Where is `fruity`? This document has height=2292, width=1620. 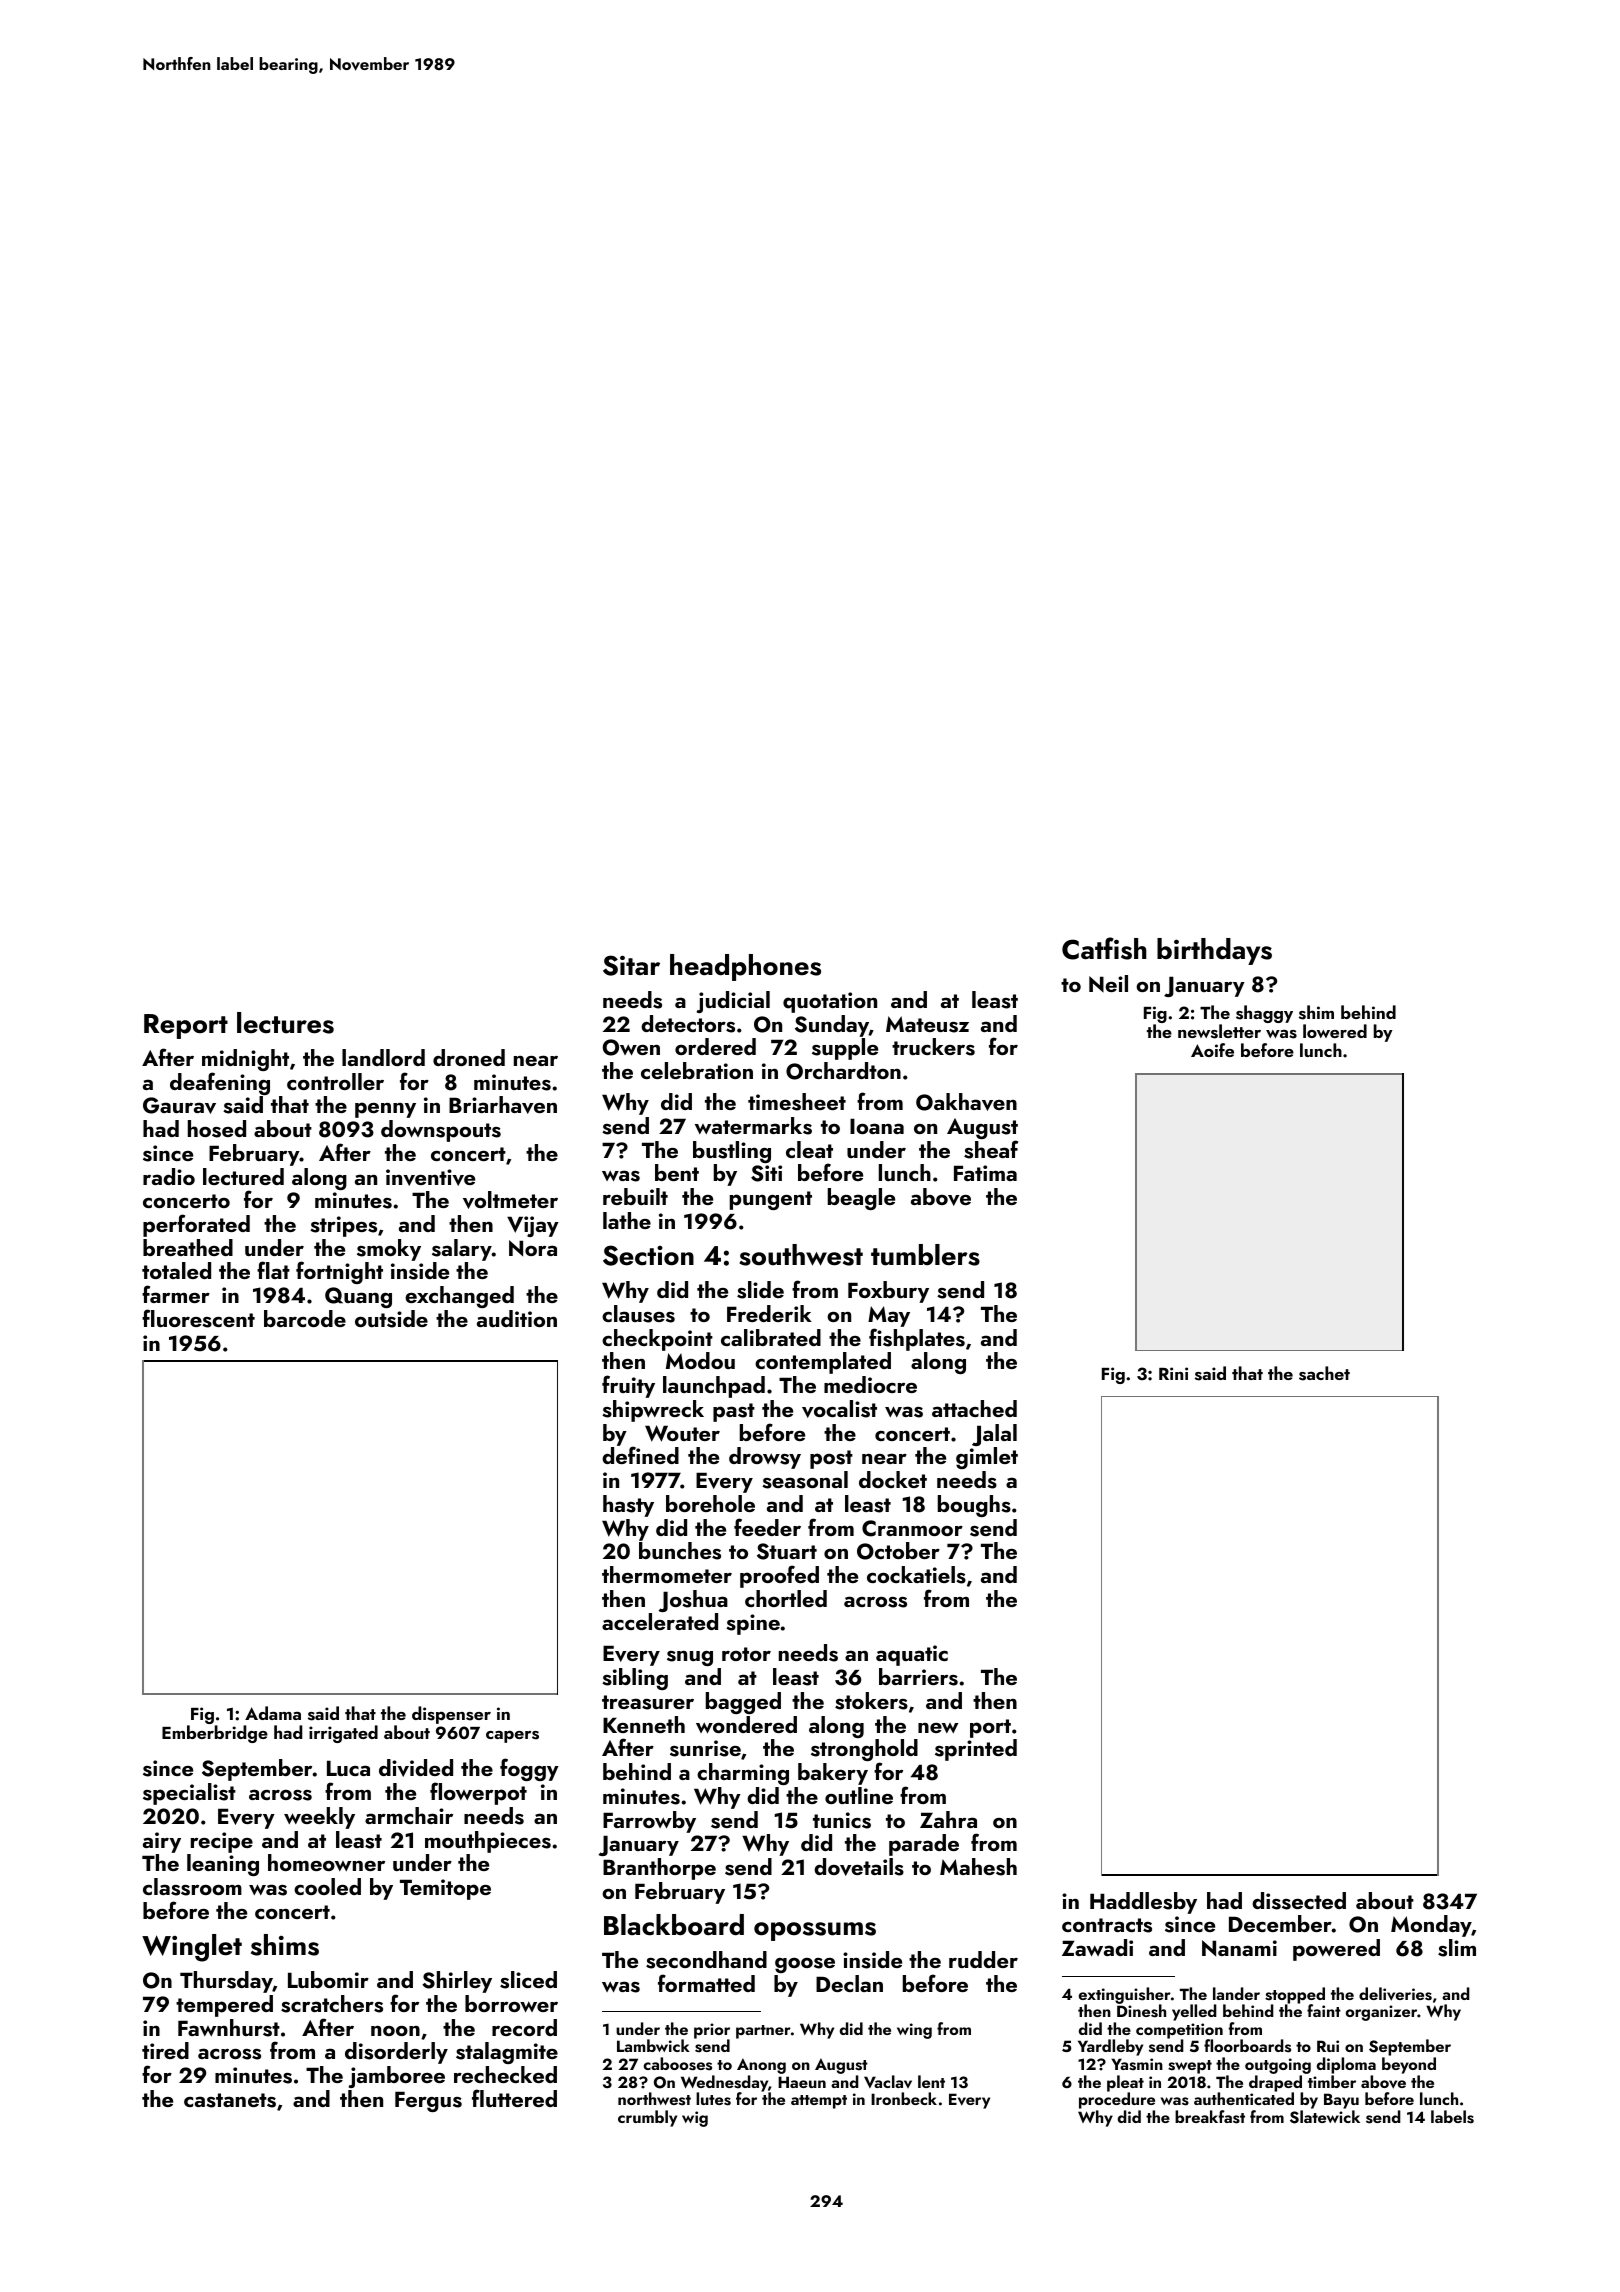
fruity is located at coordinates (628, 1386).
